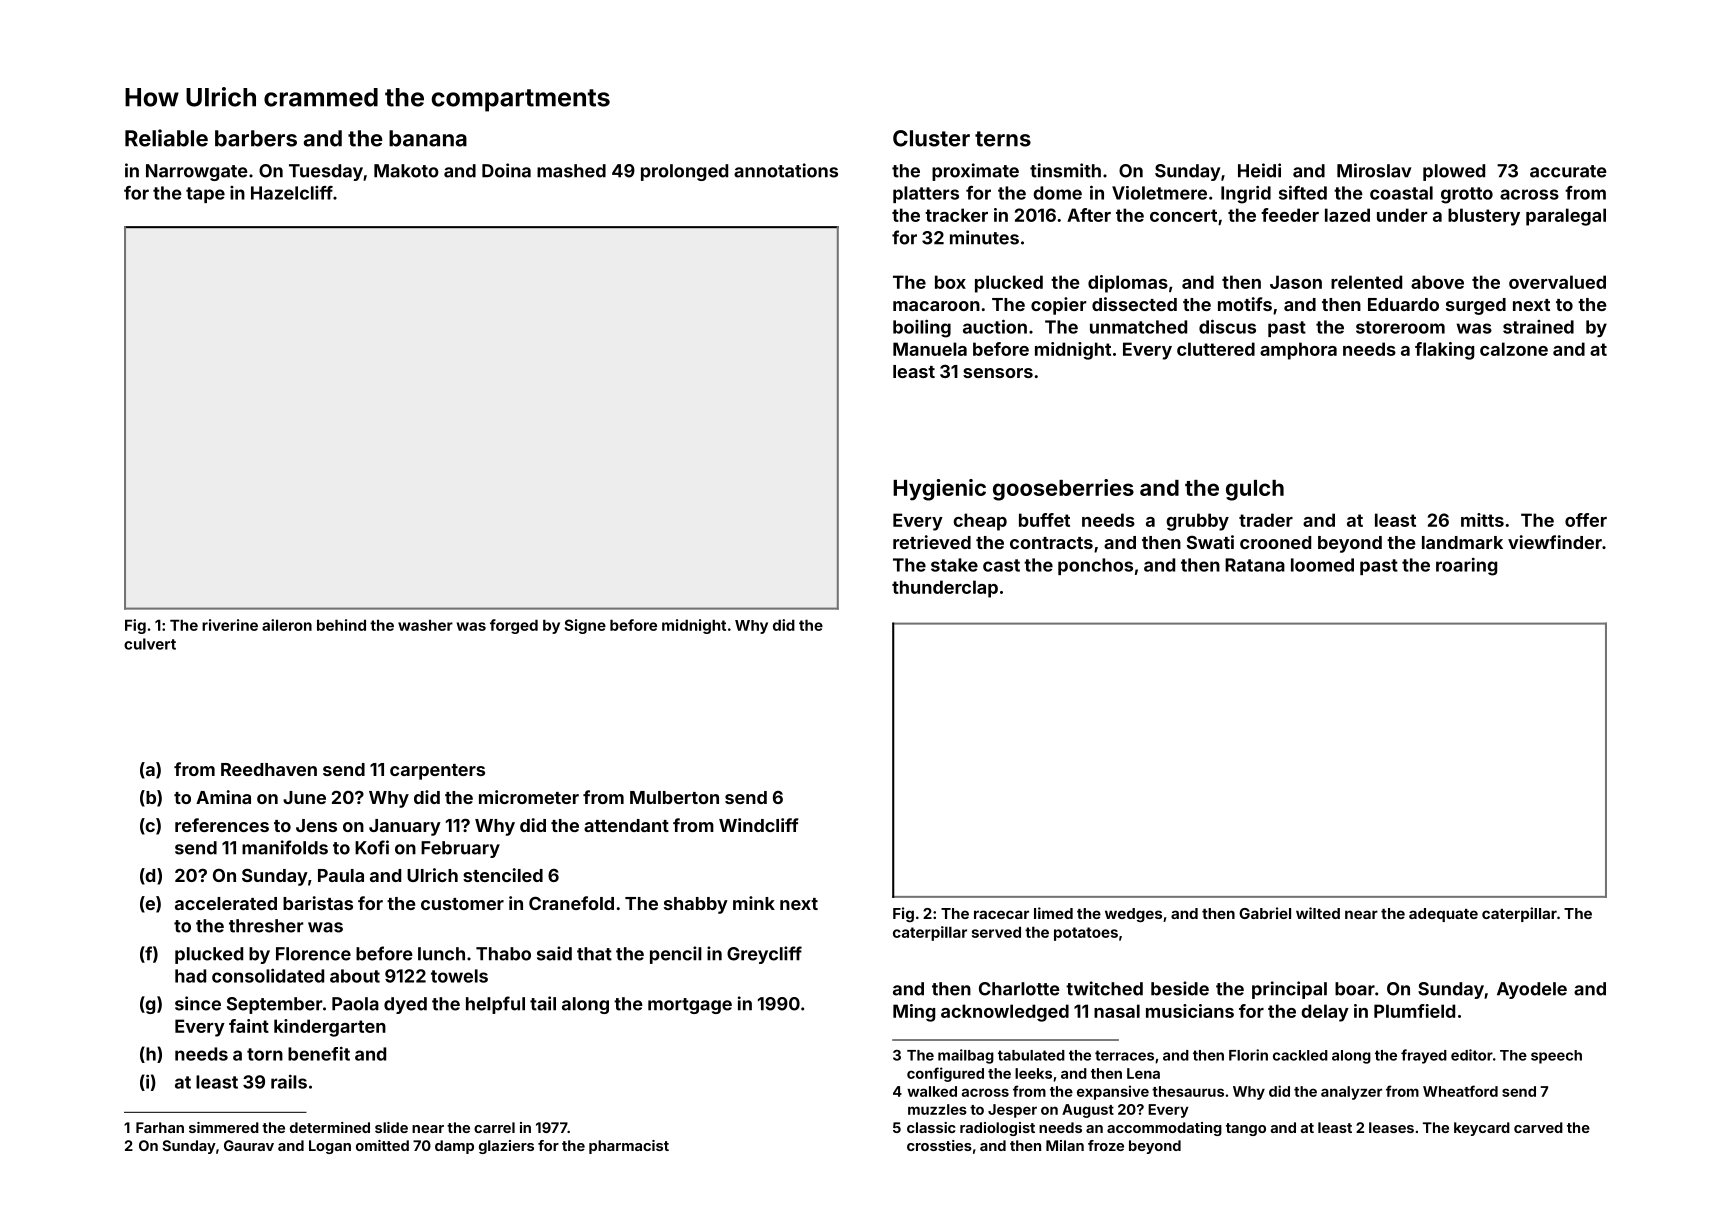  I want to click on gooseberries, so click(1063, 490).
